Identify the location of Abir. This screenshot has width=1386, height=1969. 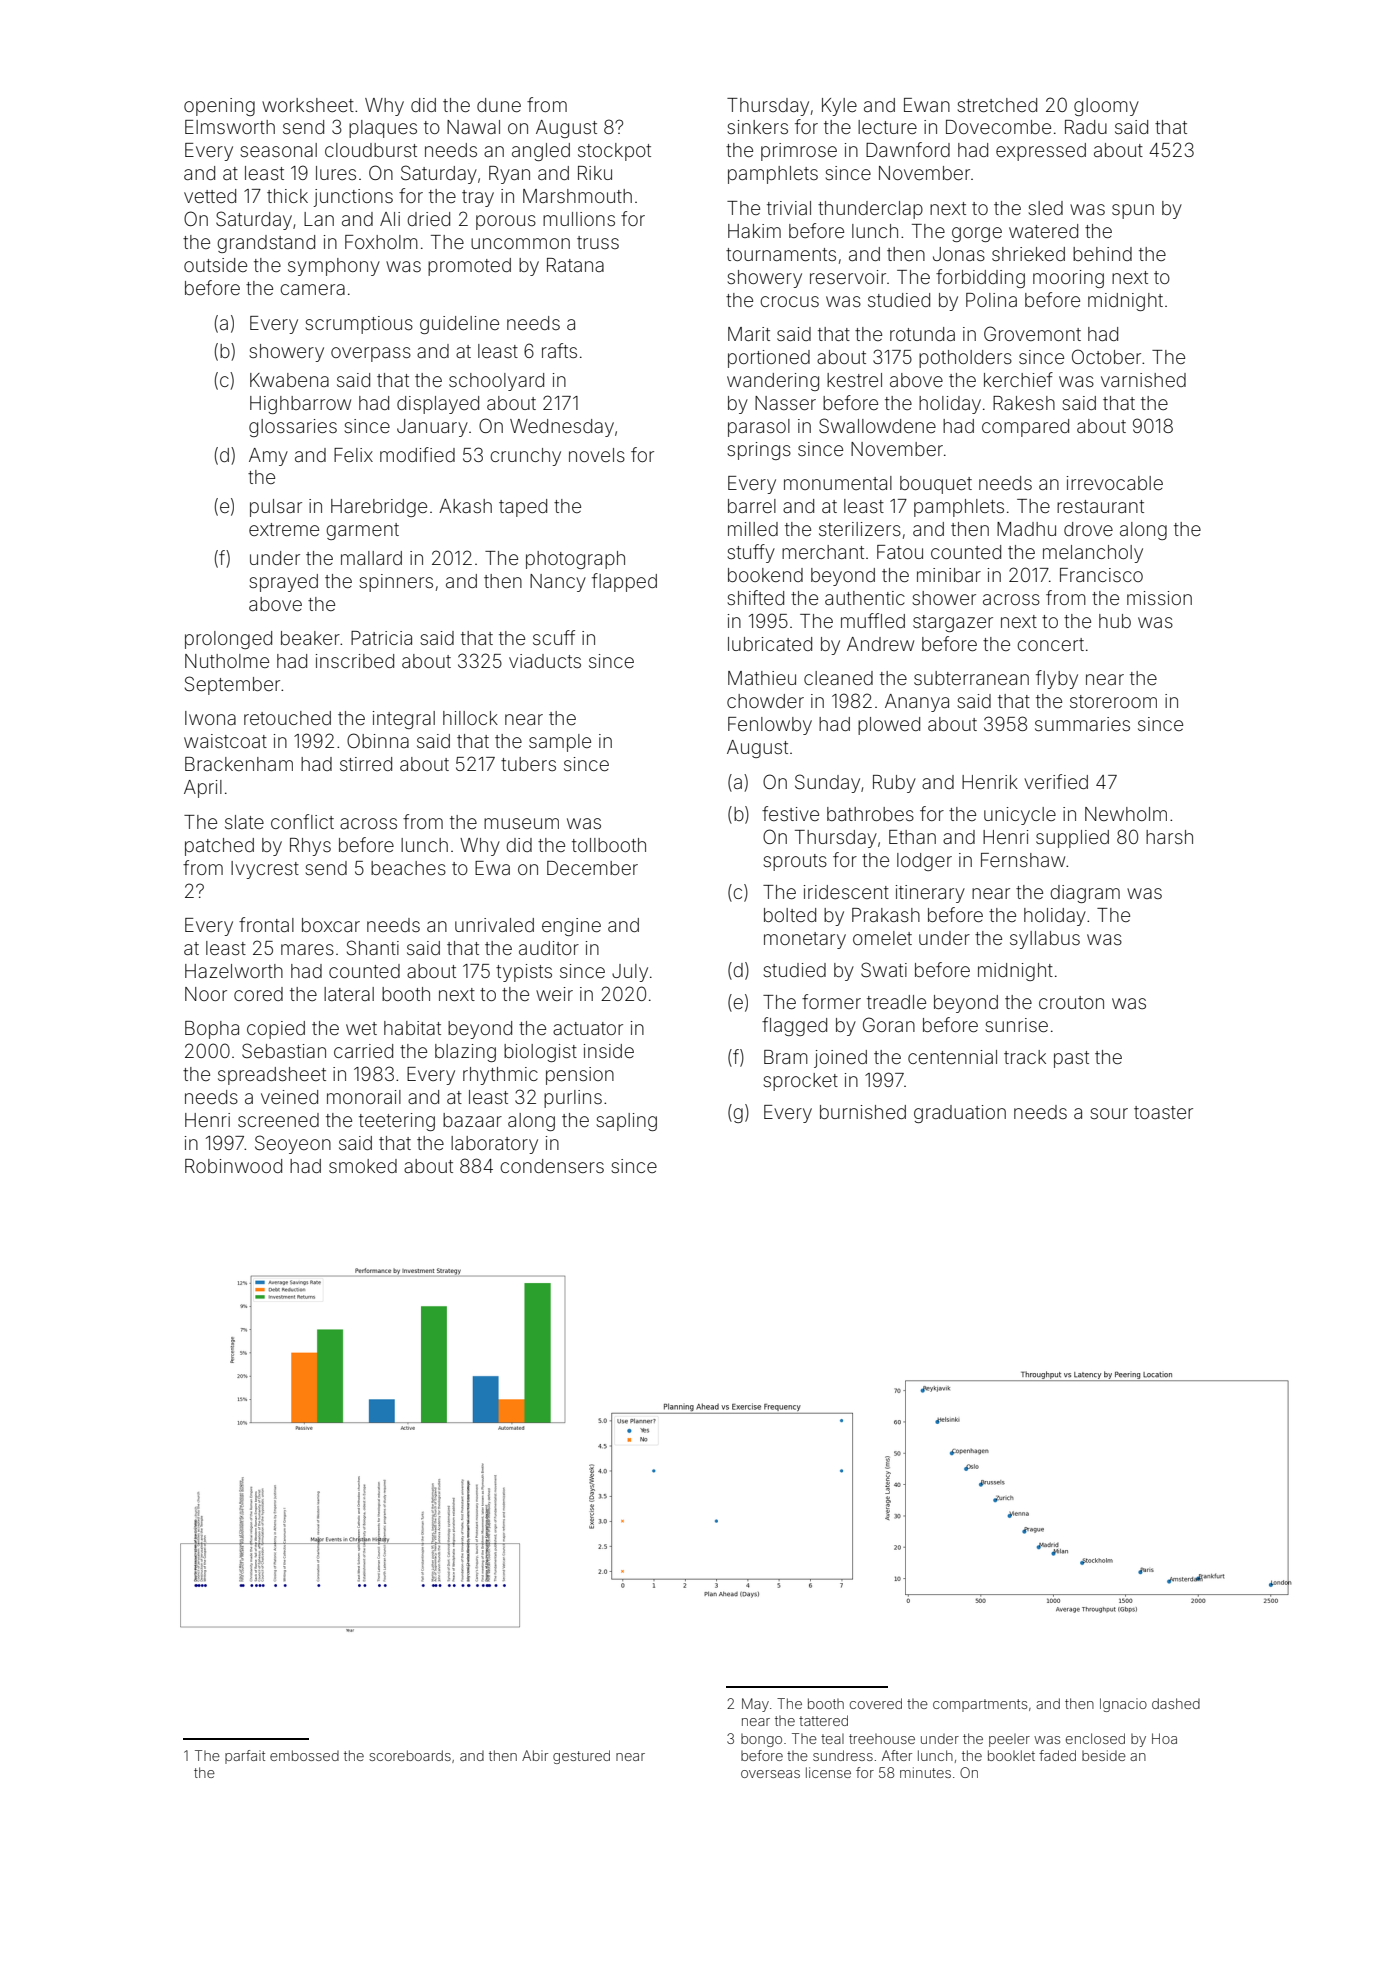
(535, 1755).
